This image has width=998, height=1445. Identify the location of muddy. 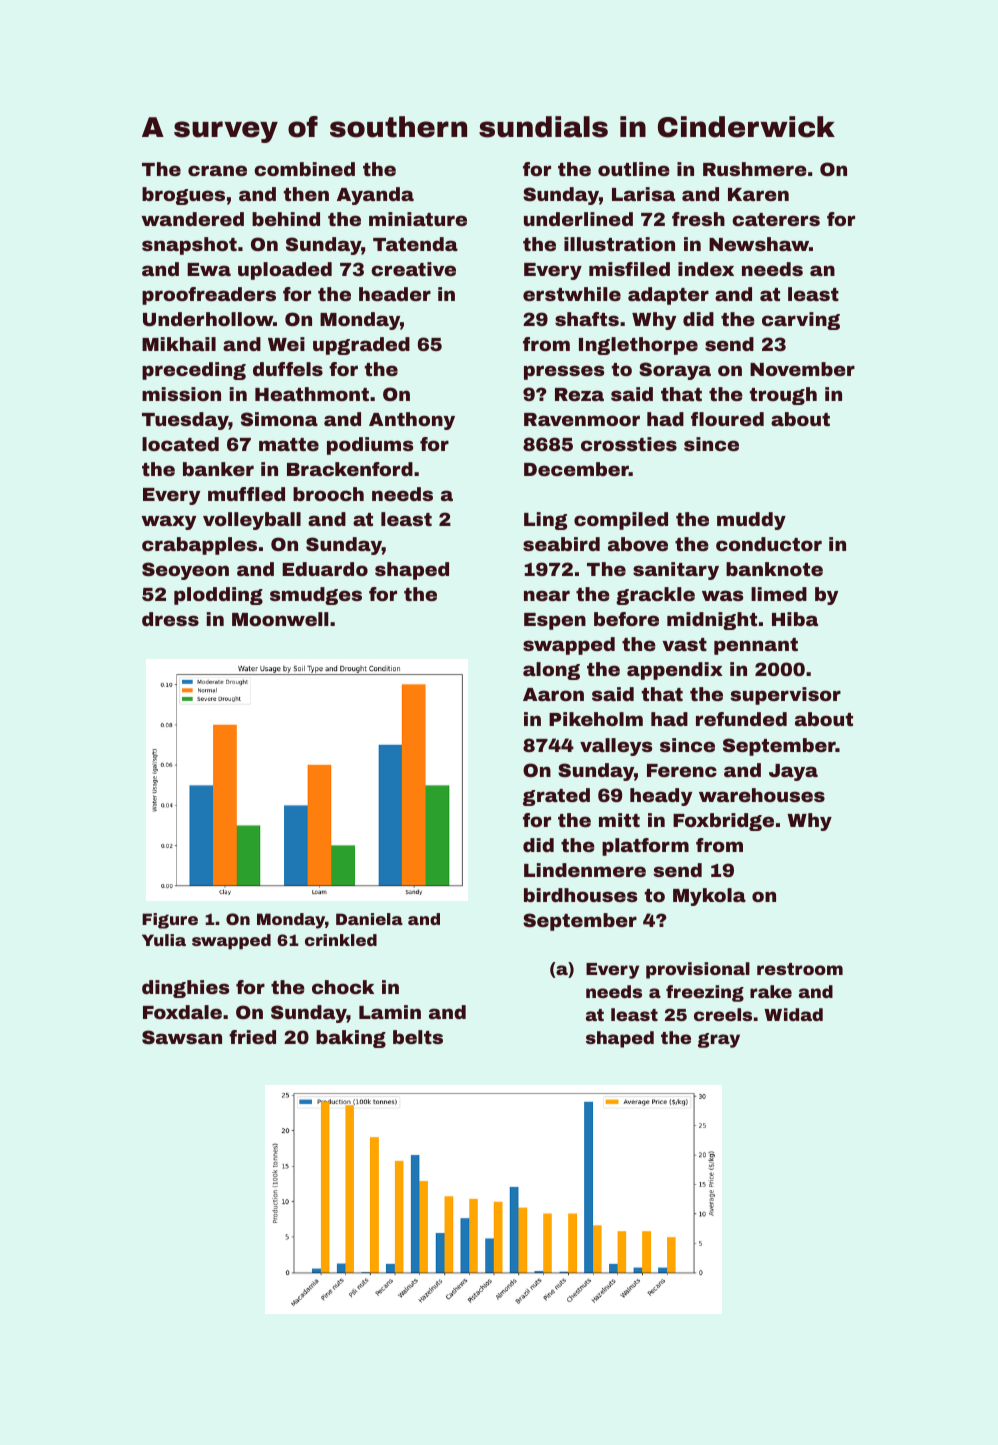
(751, 521).
